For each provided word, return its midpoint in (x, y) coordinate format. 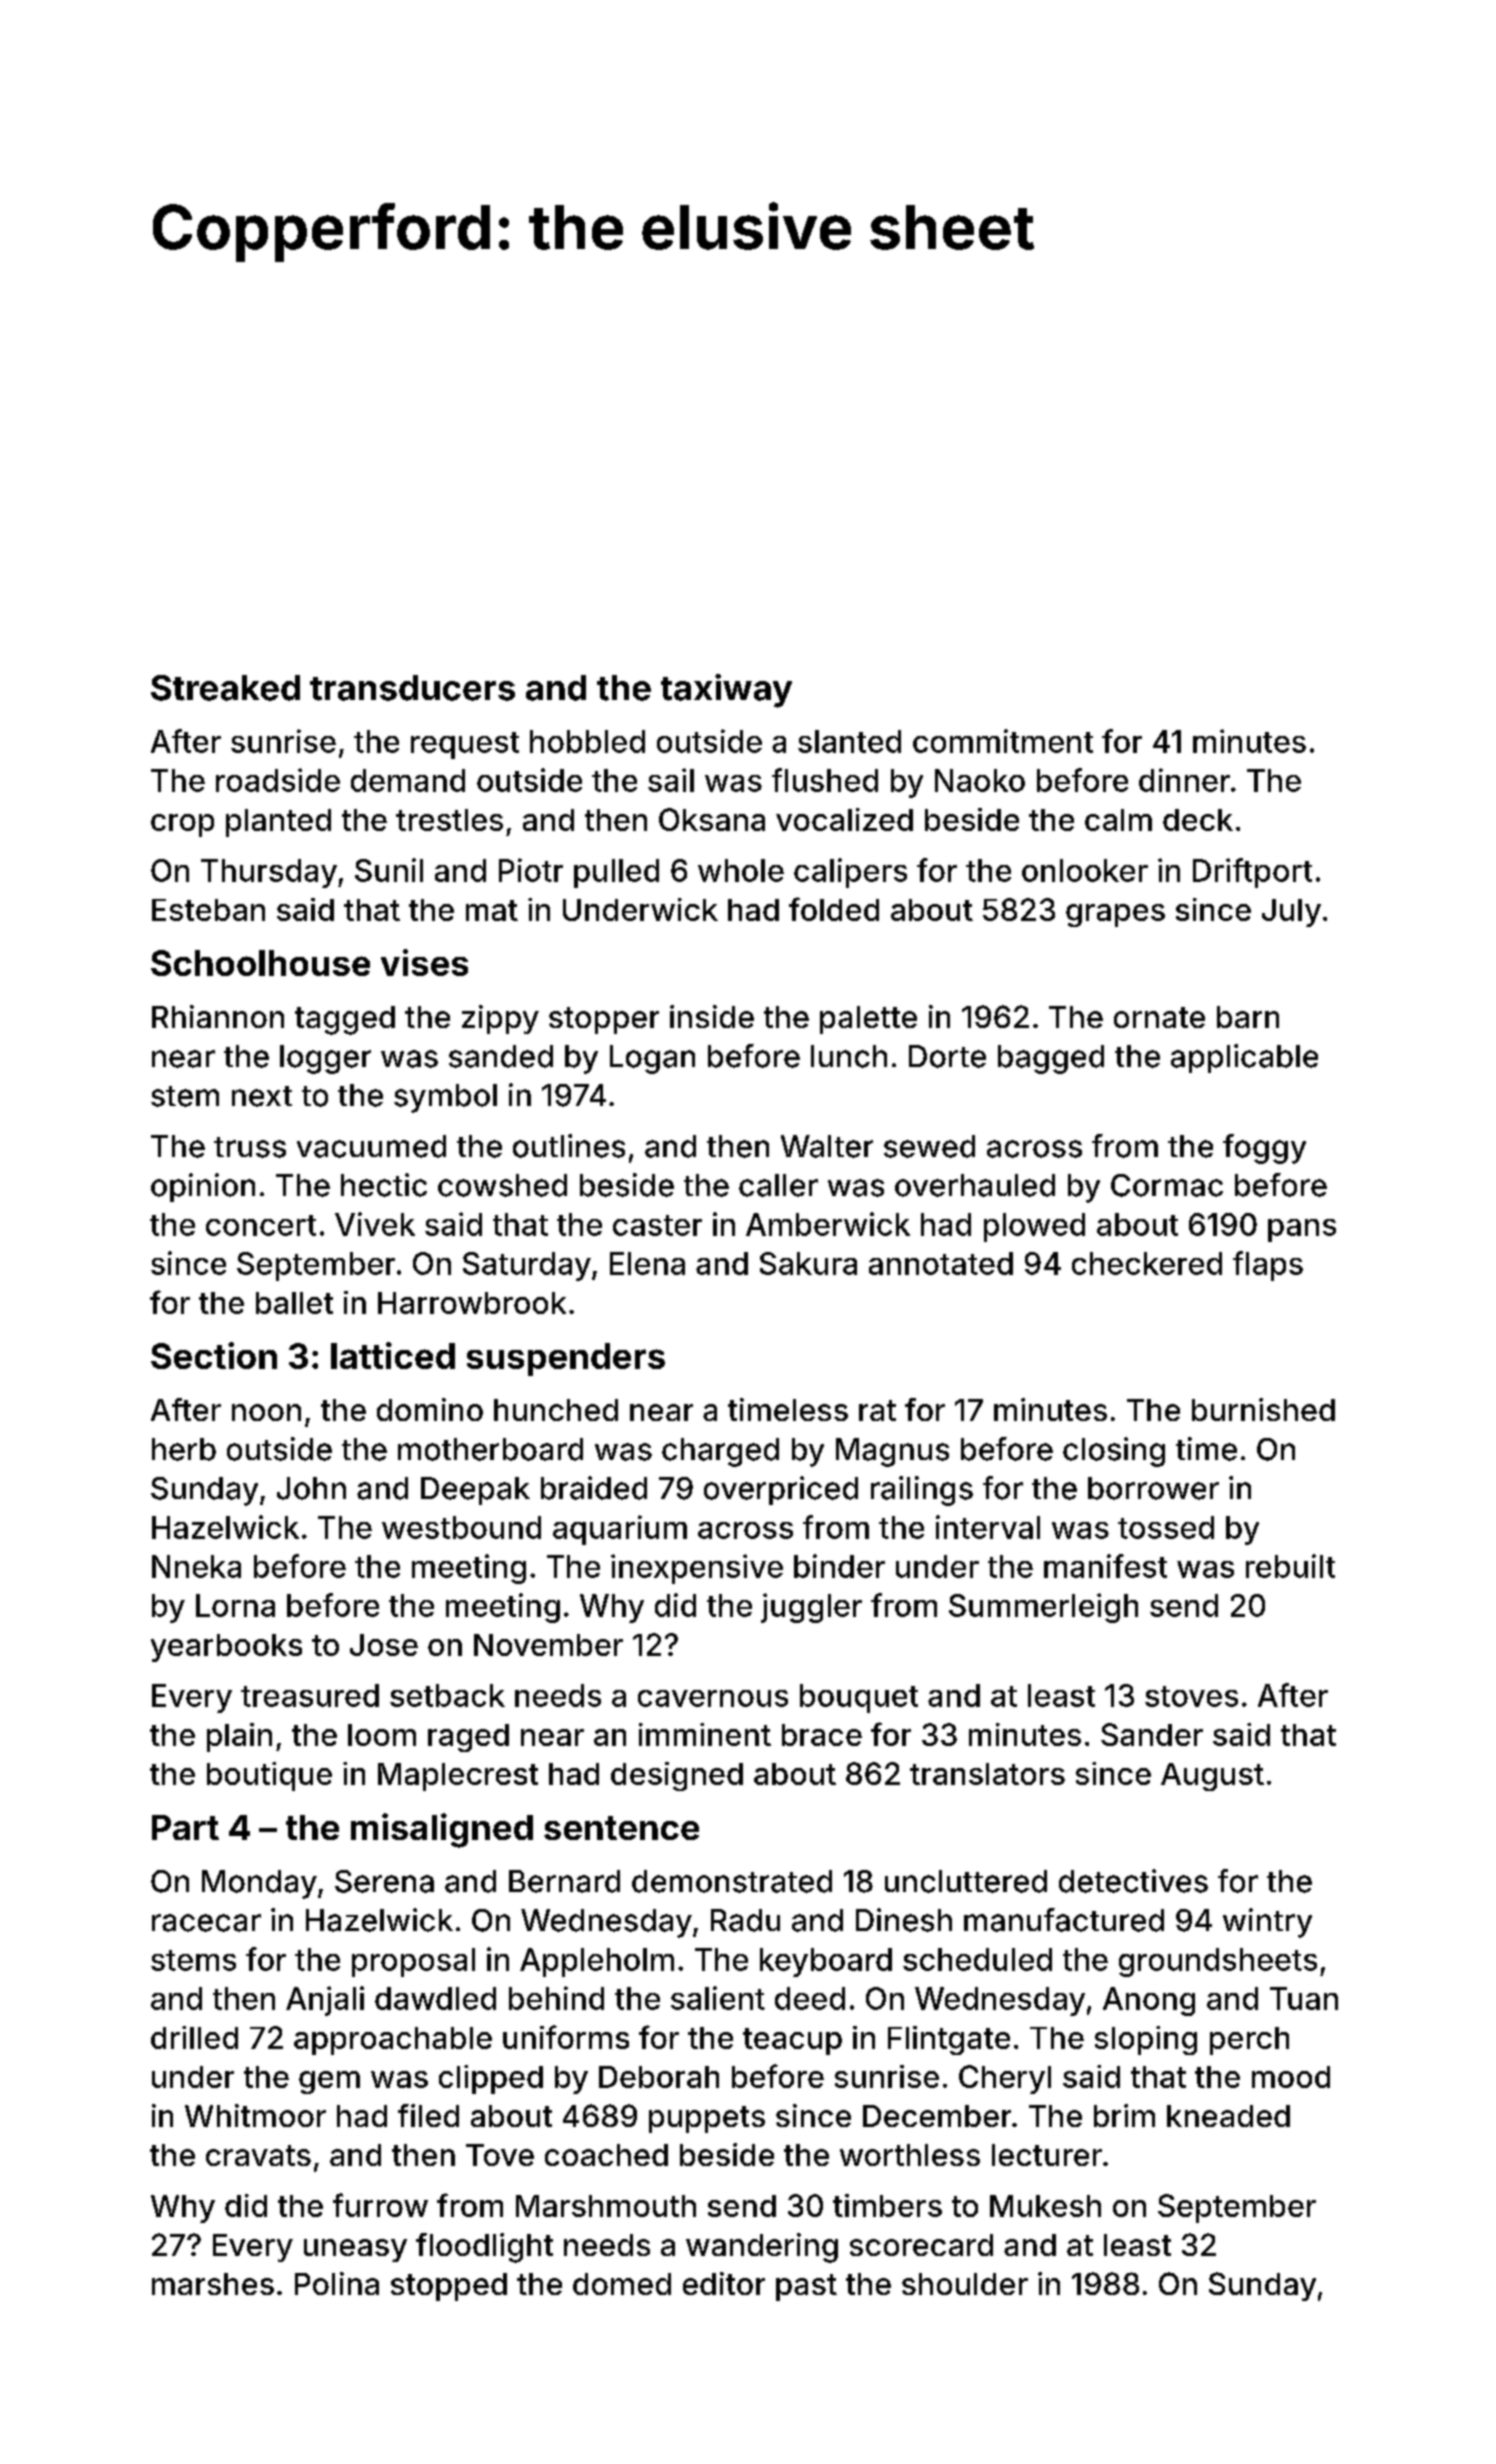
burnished (1263, 1409)
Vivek (375, 1224)
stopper (604, 1020)
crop (182, 825)
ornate (1159, 1017)
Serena (384, 1881)
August (1212, 1777)
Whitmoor (255, 2115)
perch (1249, 2041)
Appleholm (597, 1962)
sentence (621, 1828)
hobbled (587, 741)
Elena (647, 1263)
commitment (1003, 741)
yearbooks (226, 1648)
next (262, 1096)
